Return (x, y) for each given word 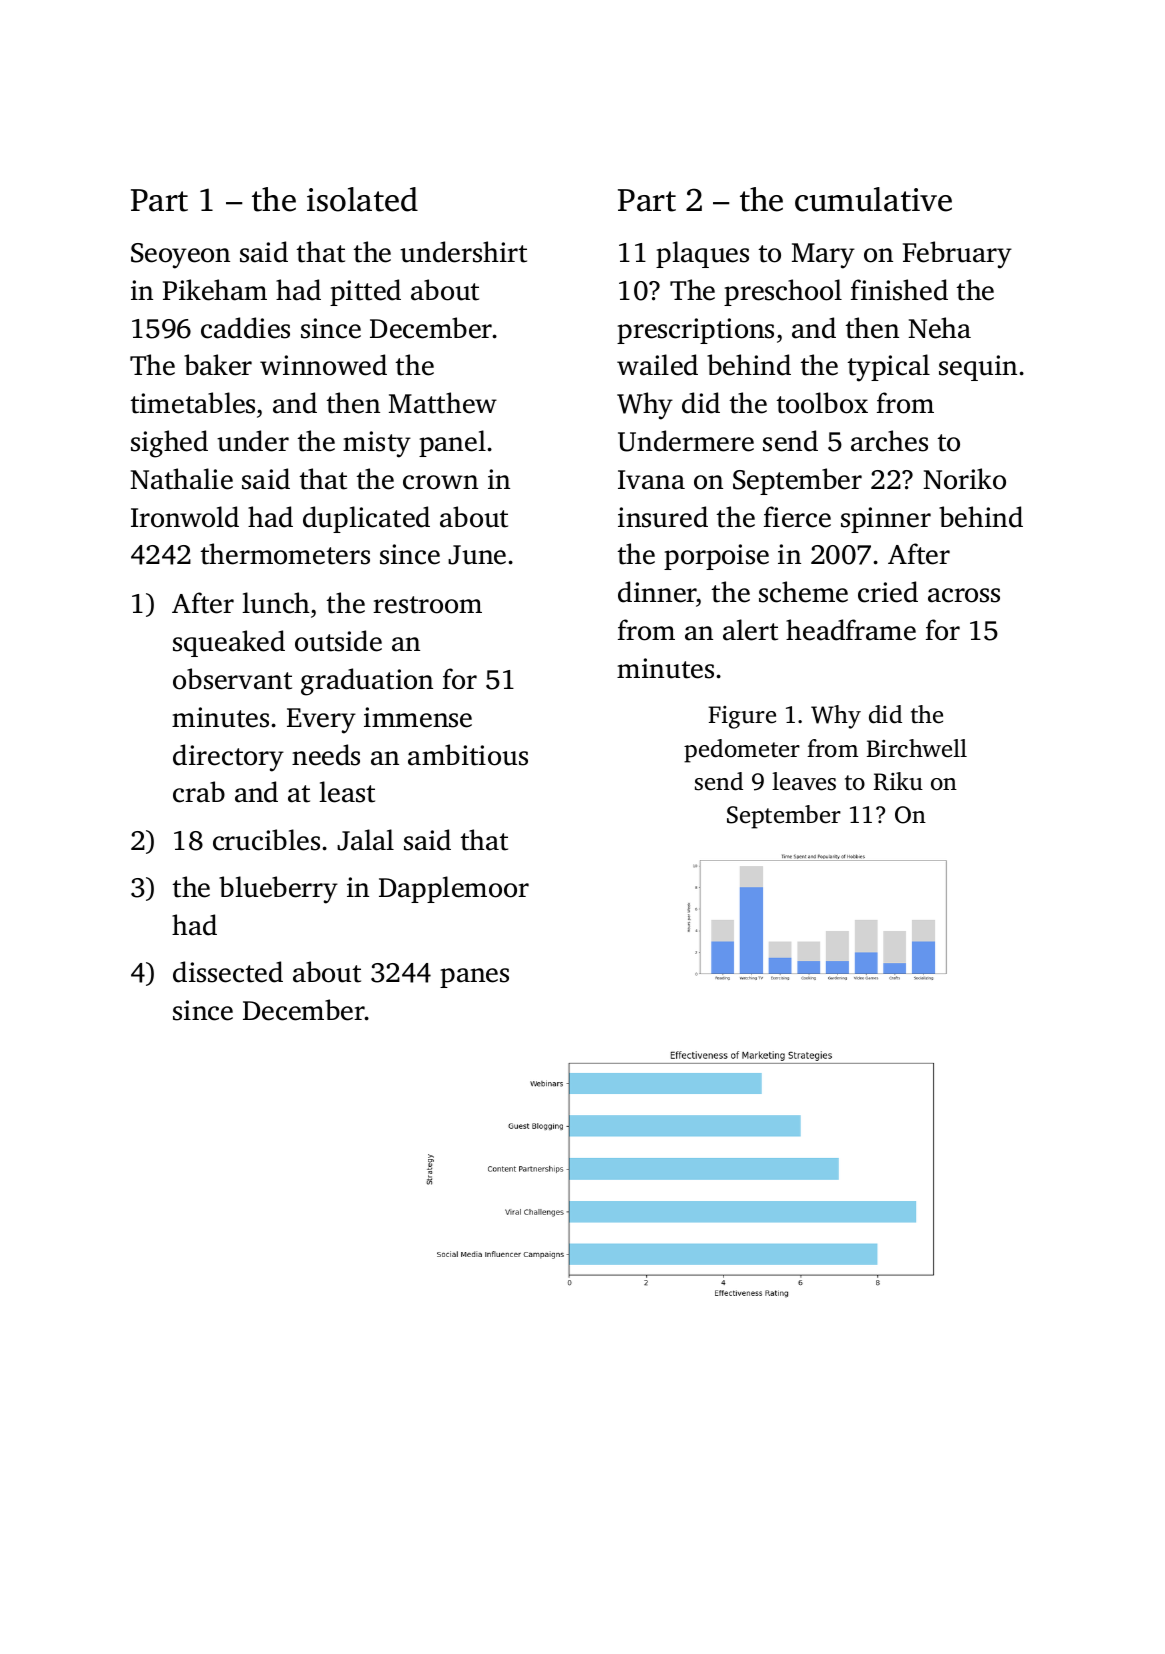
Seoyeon (180, 256)
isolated (362, 199)
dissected (228, 972)
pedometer (742, 751)
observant (232, 679)
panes (474, 978)
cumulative (873, 199)
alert (750, 630)
